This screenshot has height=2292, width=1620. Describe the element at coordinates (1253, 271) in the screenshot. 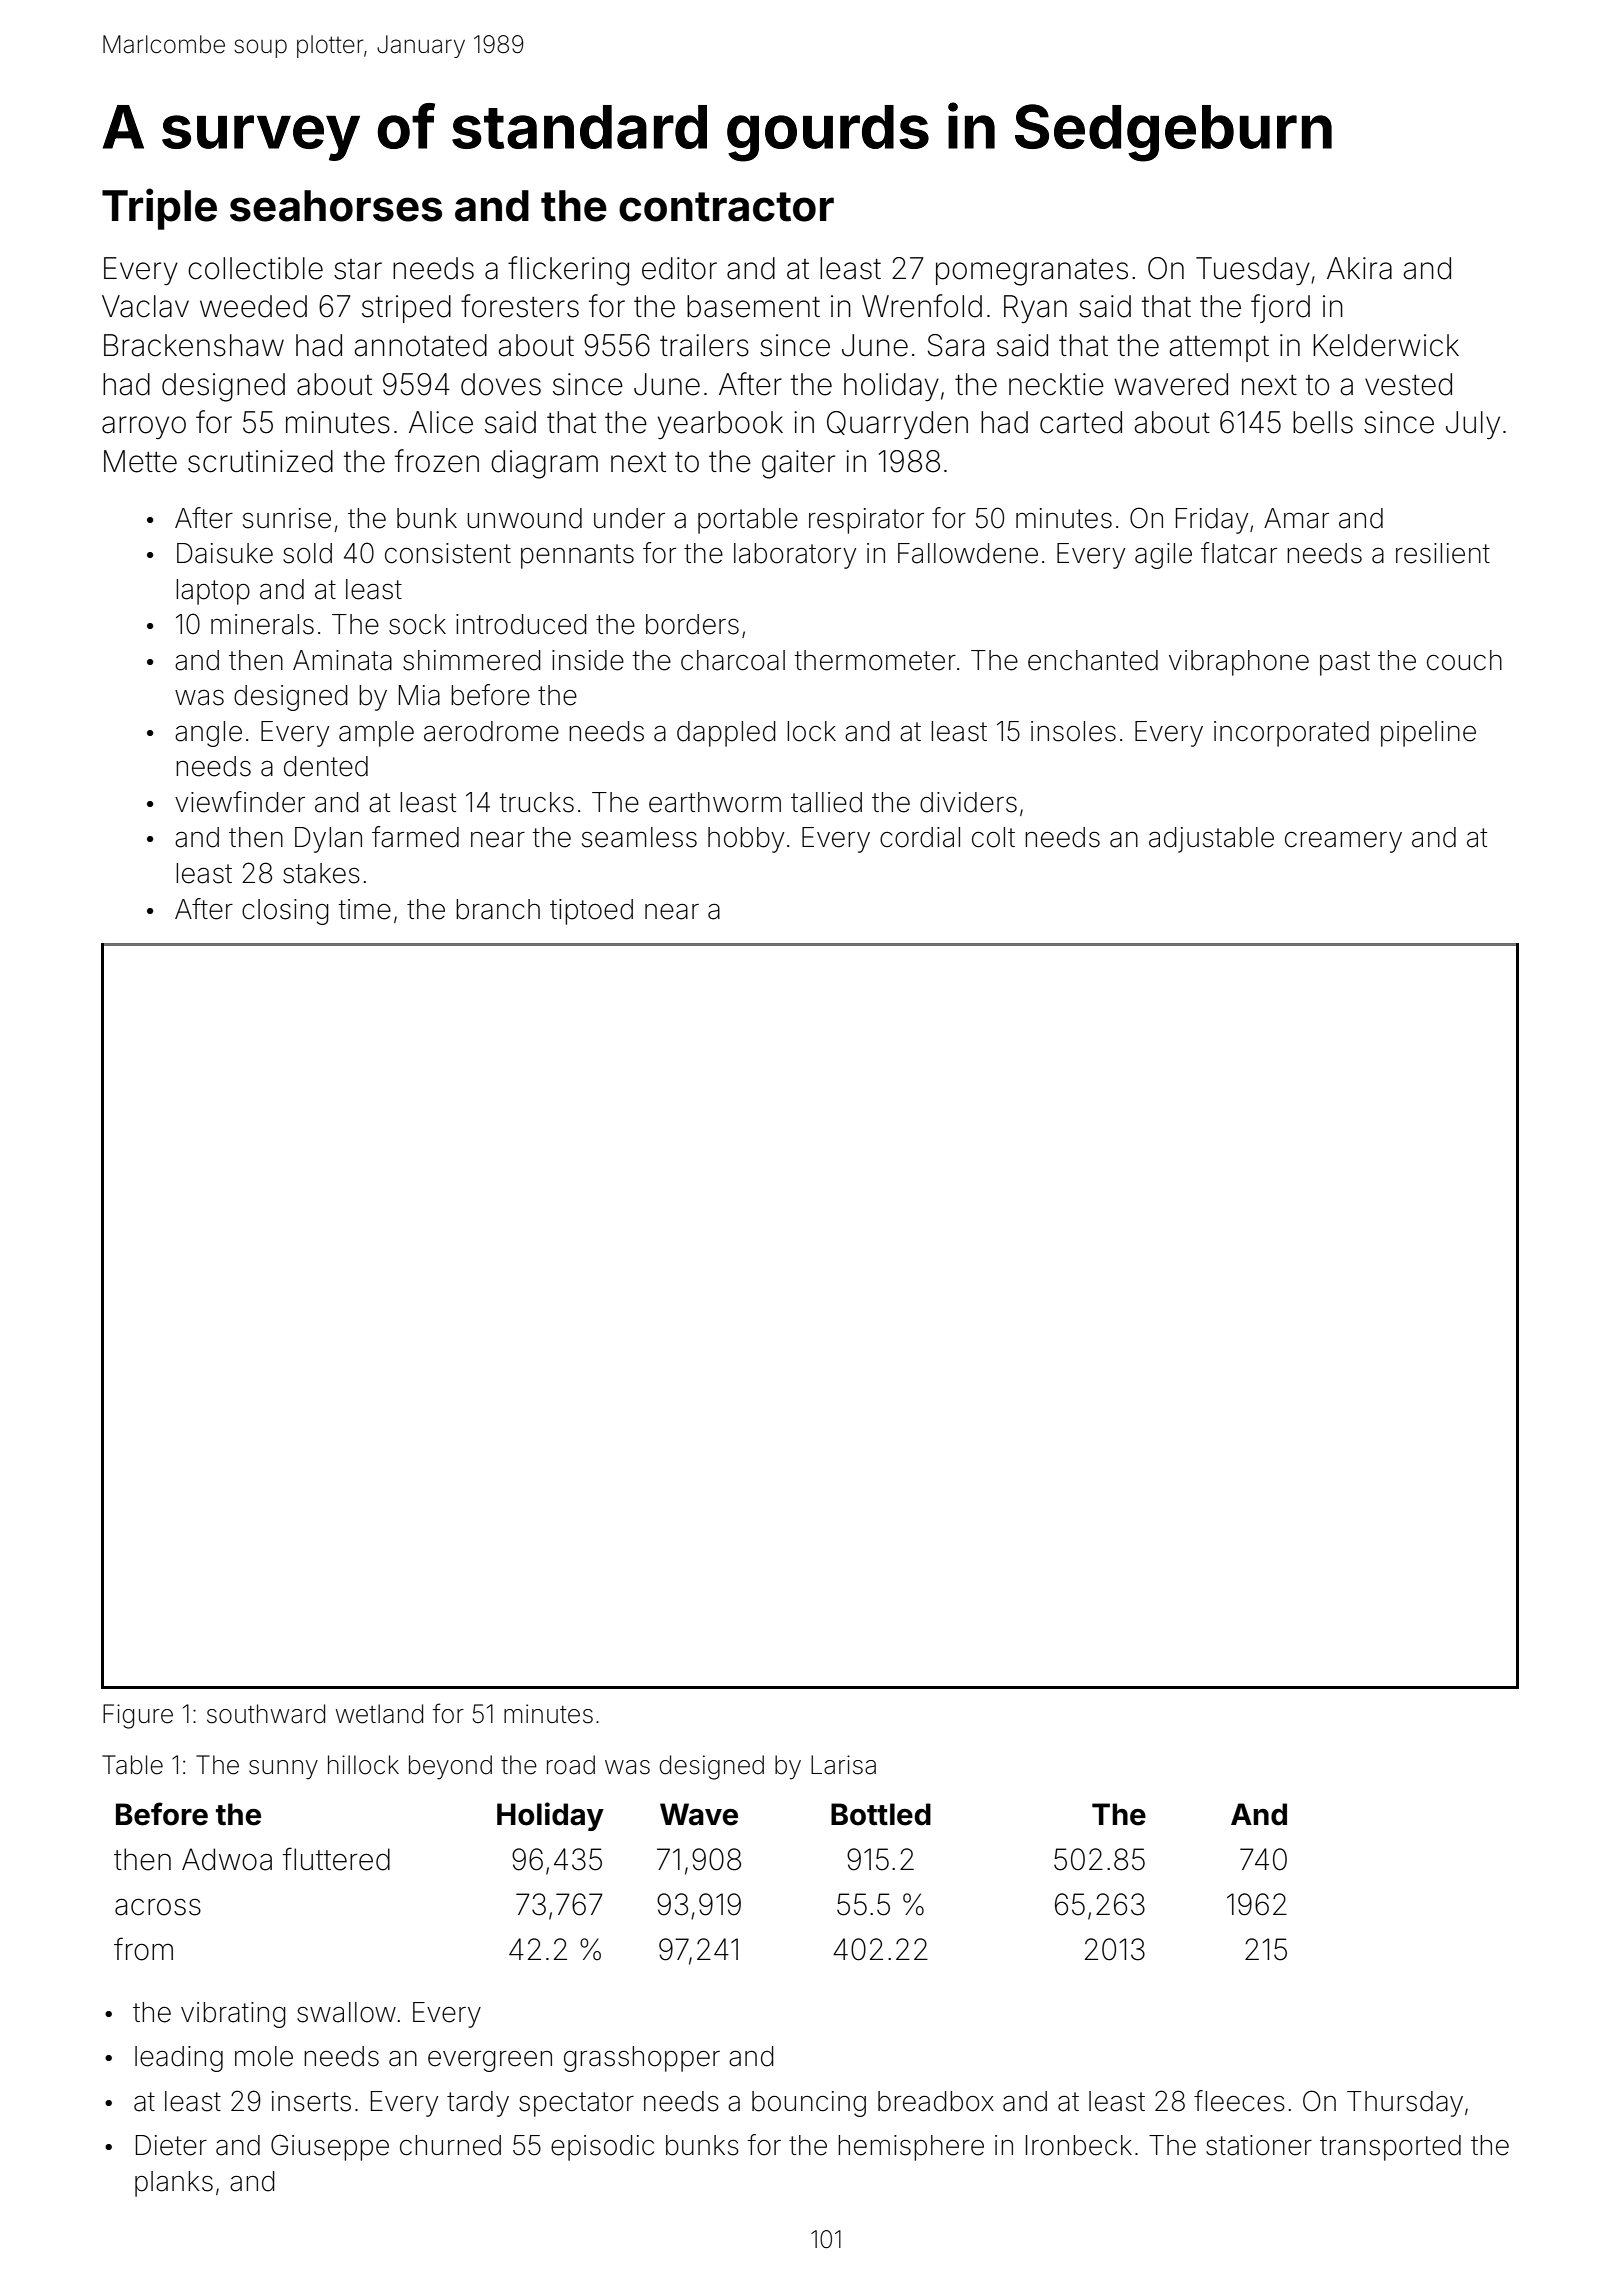

I see `Tuesday` at that location.
